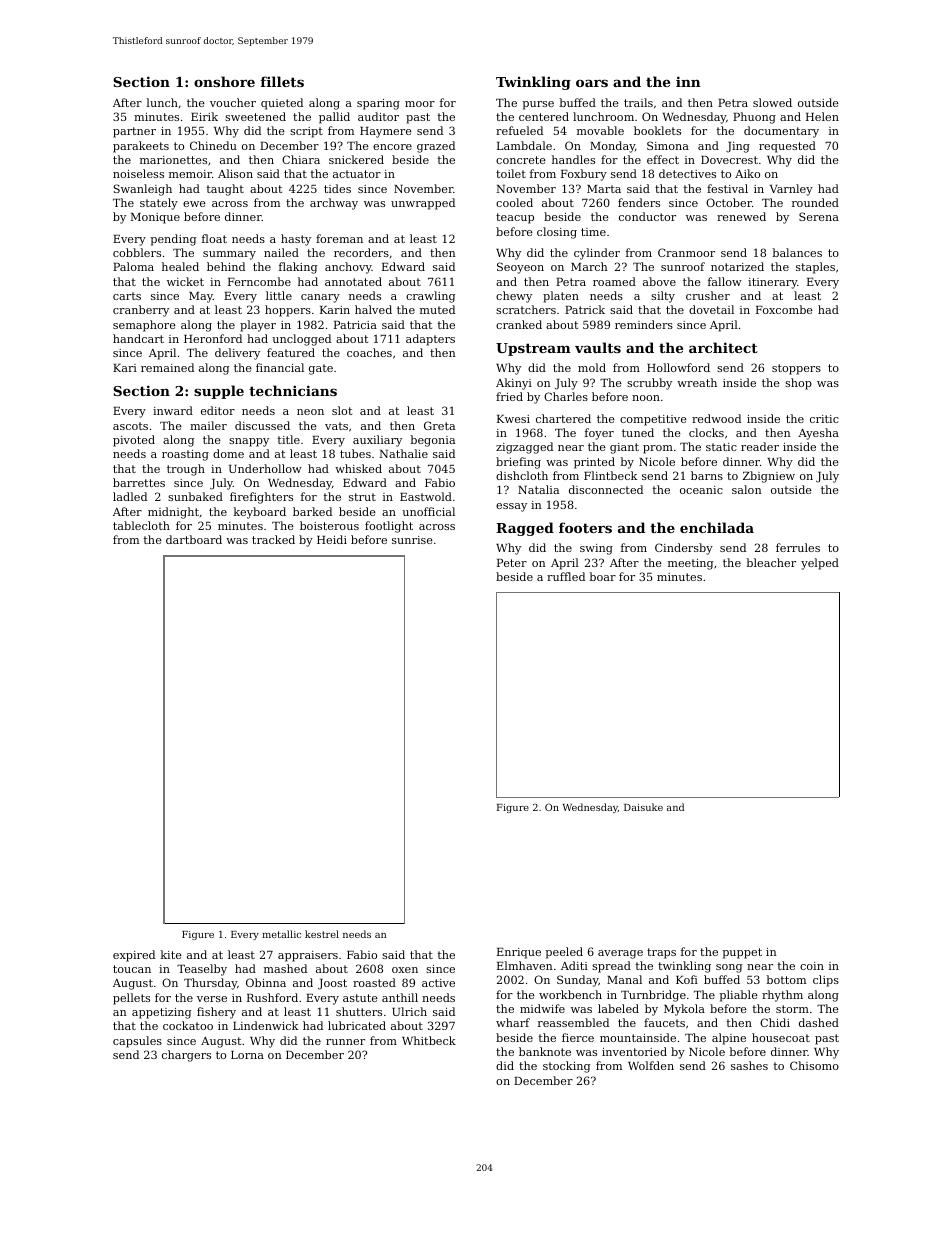 This screenshot has width=952, height=1233. I want to click on Peter, so click(512, 563).
